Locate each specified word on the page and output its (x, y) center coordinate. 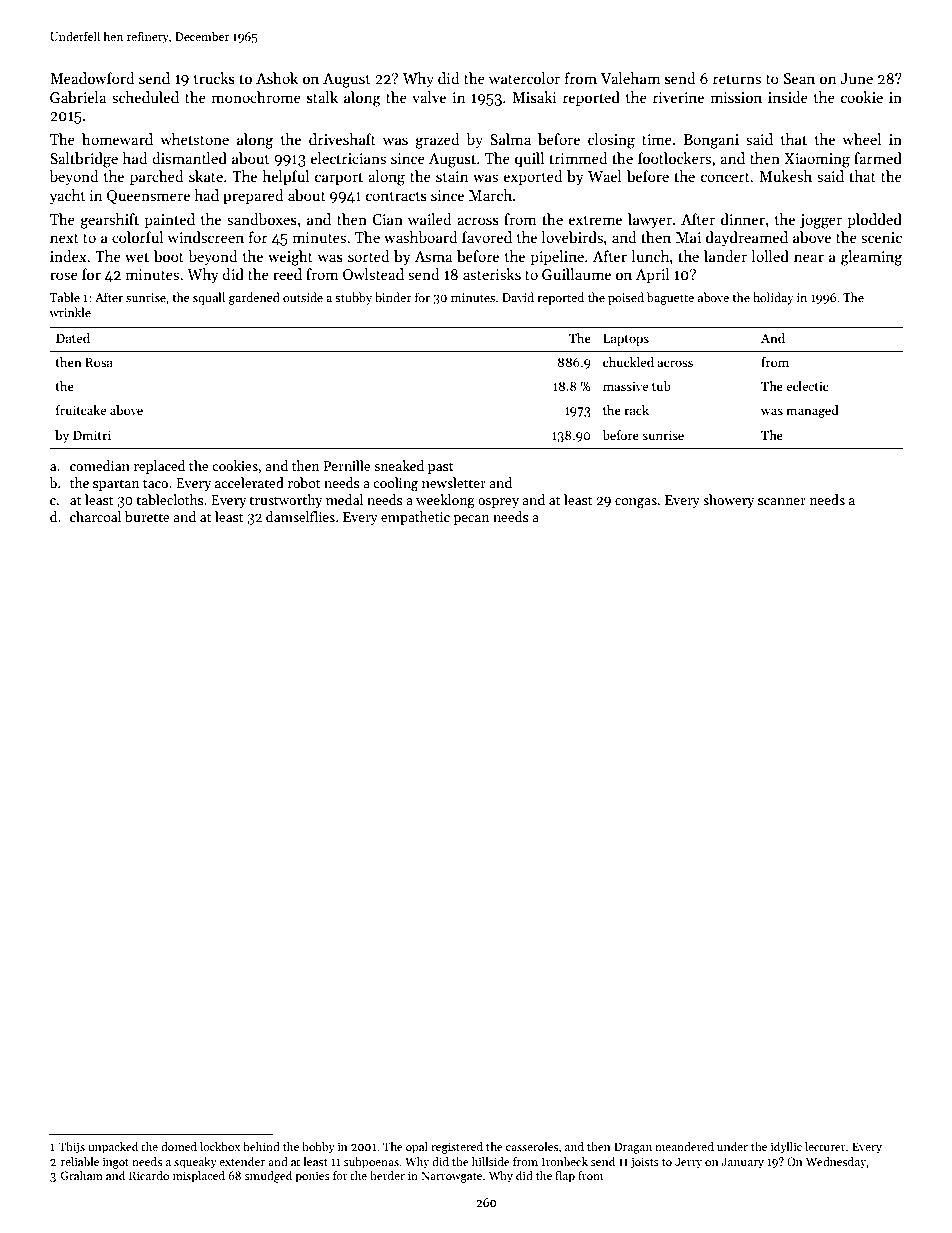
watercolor (524, 78)
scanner (782, 501)
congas (636, 503)
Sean (799, 78)
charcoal (95, 516)
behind (261, 1146)
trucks (214, 78)
